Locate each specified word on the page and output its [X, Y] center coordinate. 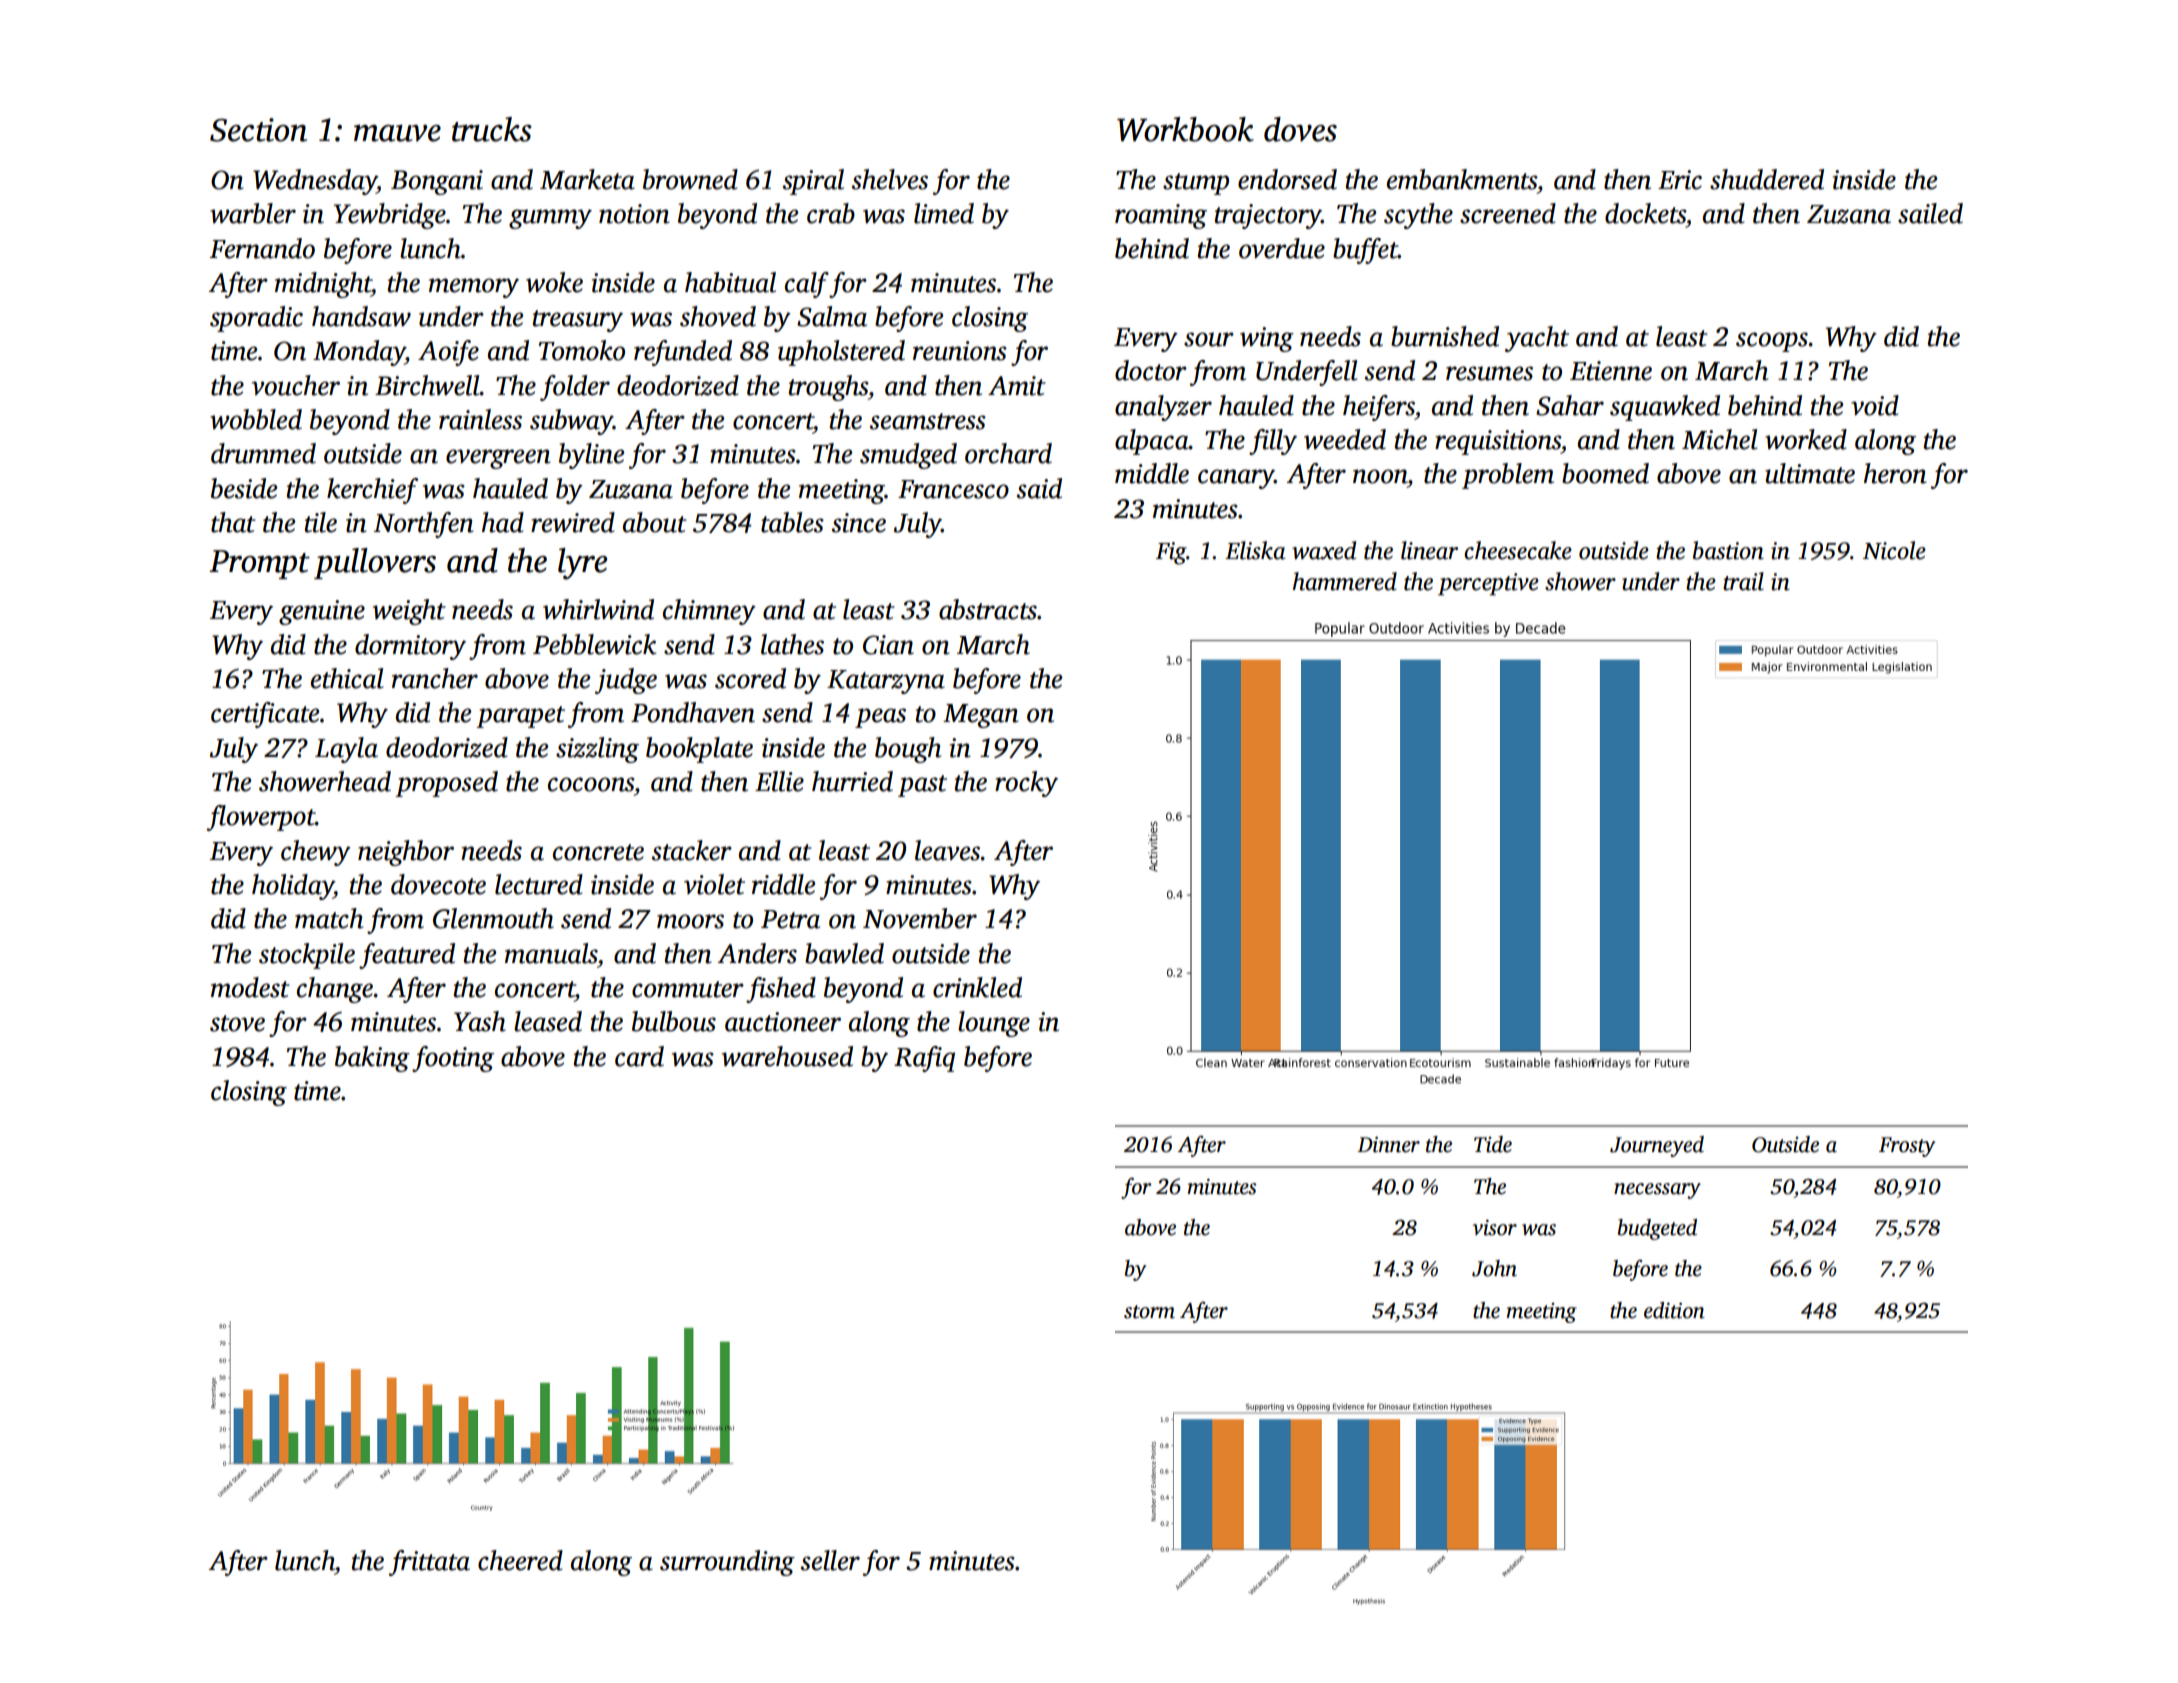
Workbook [1185, 129]
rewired [573, 522]
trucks [492, 129]
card [639, 1056]
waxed [1324, 550]
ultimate [1810, 473]
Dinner [1388, 1145]
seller [830, 1560]
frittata [429, 1563]
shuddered [1767, 179]
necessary [1657, 1191]
